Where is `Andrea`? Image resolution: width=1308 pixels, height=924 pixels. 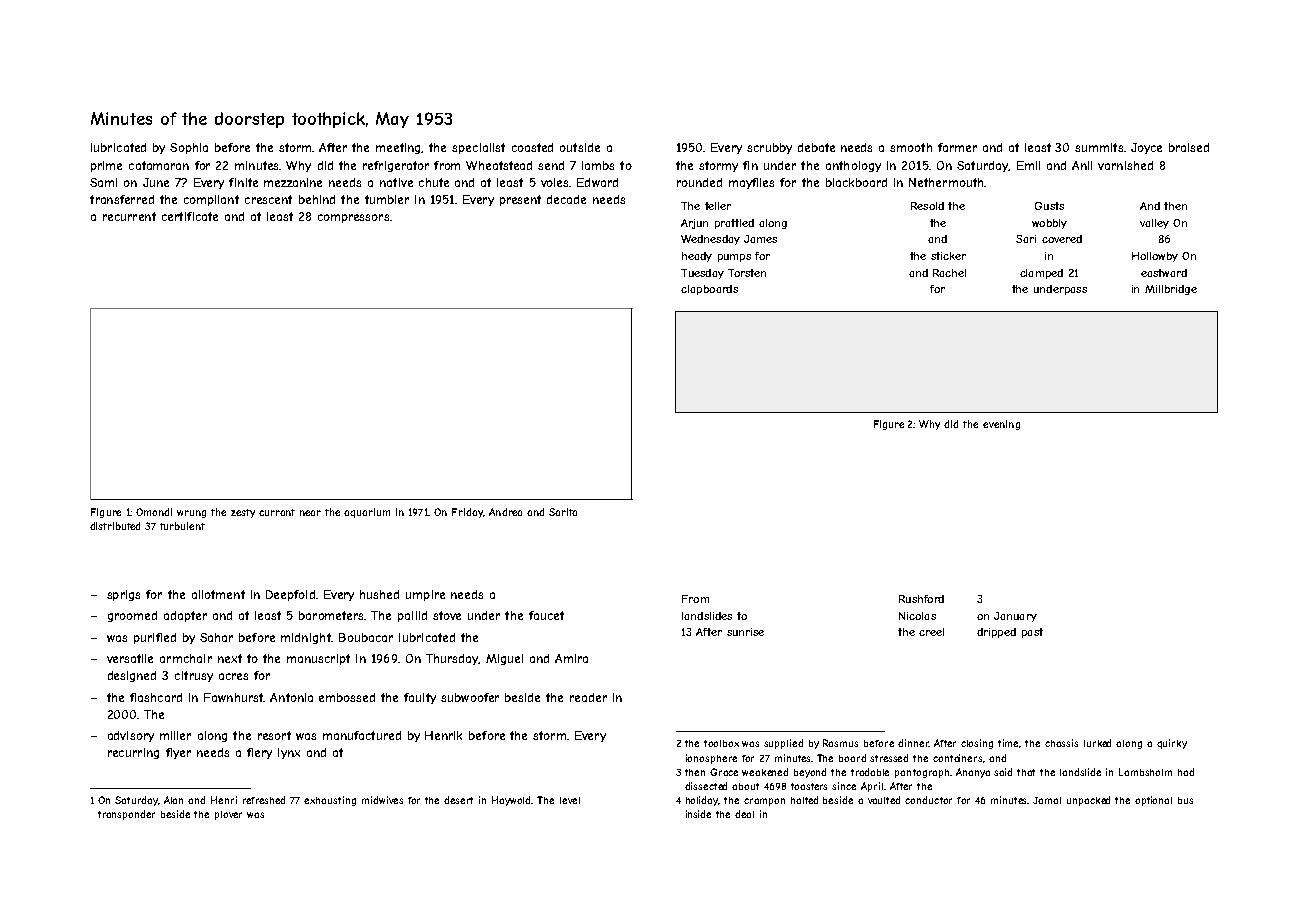
Andrea is located at coordinates (505, 512).
